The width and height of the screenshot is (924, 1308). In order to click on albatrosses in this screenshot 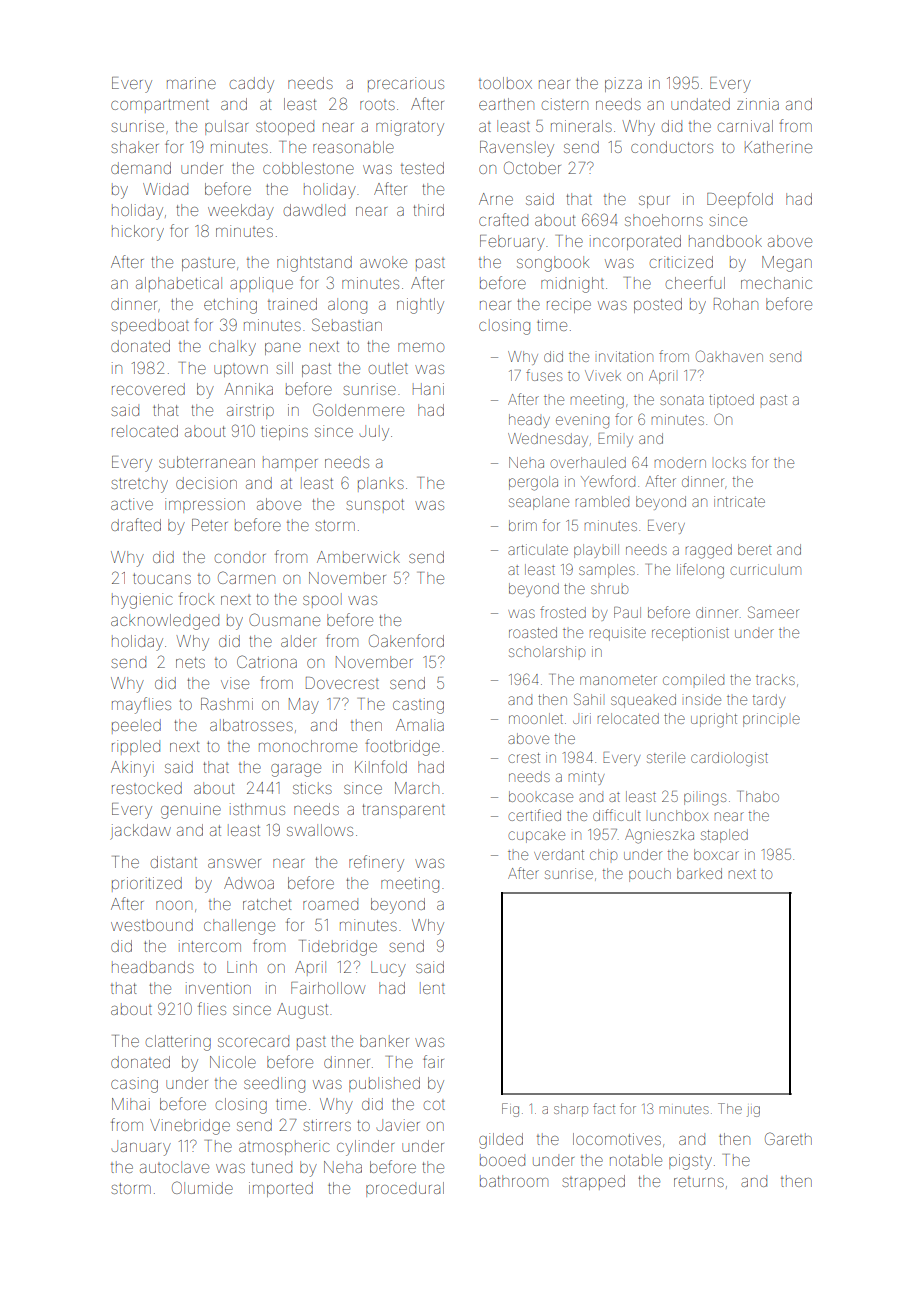, I will do `click(251, 725)`.
